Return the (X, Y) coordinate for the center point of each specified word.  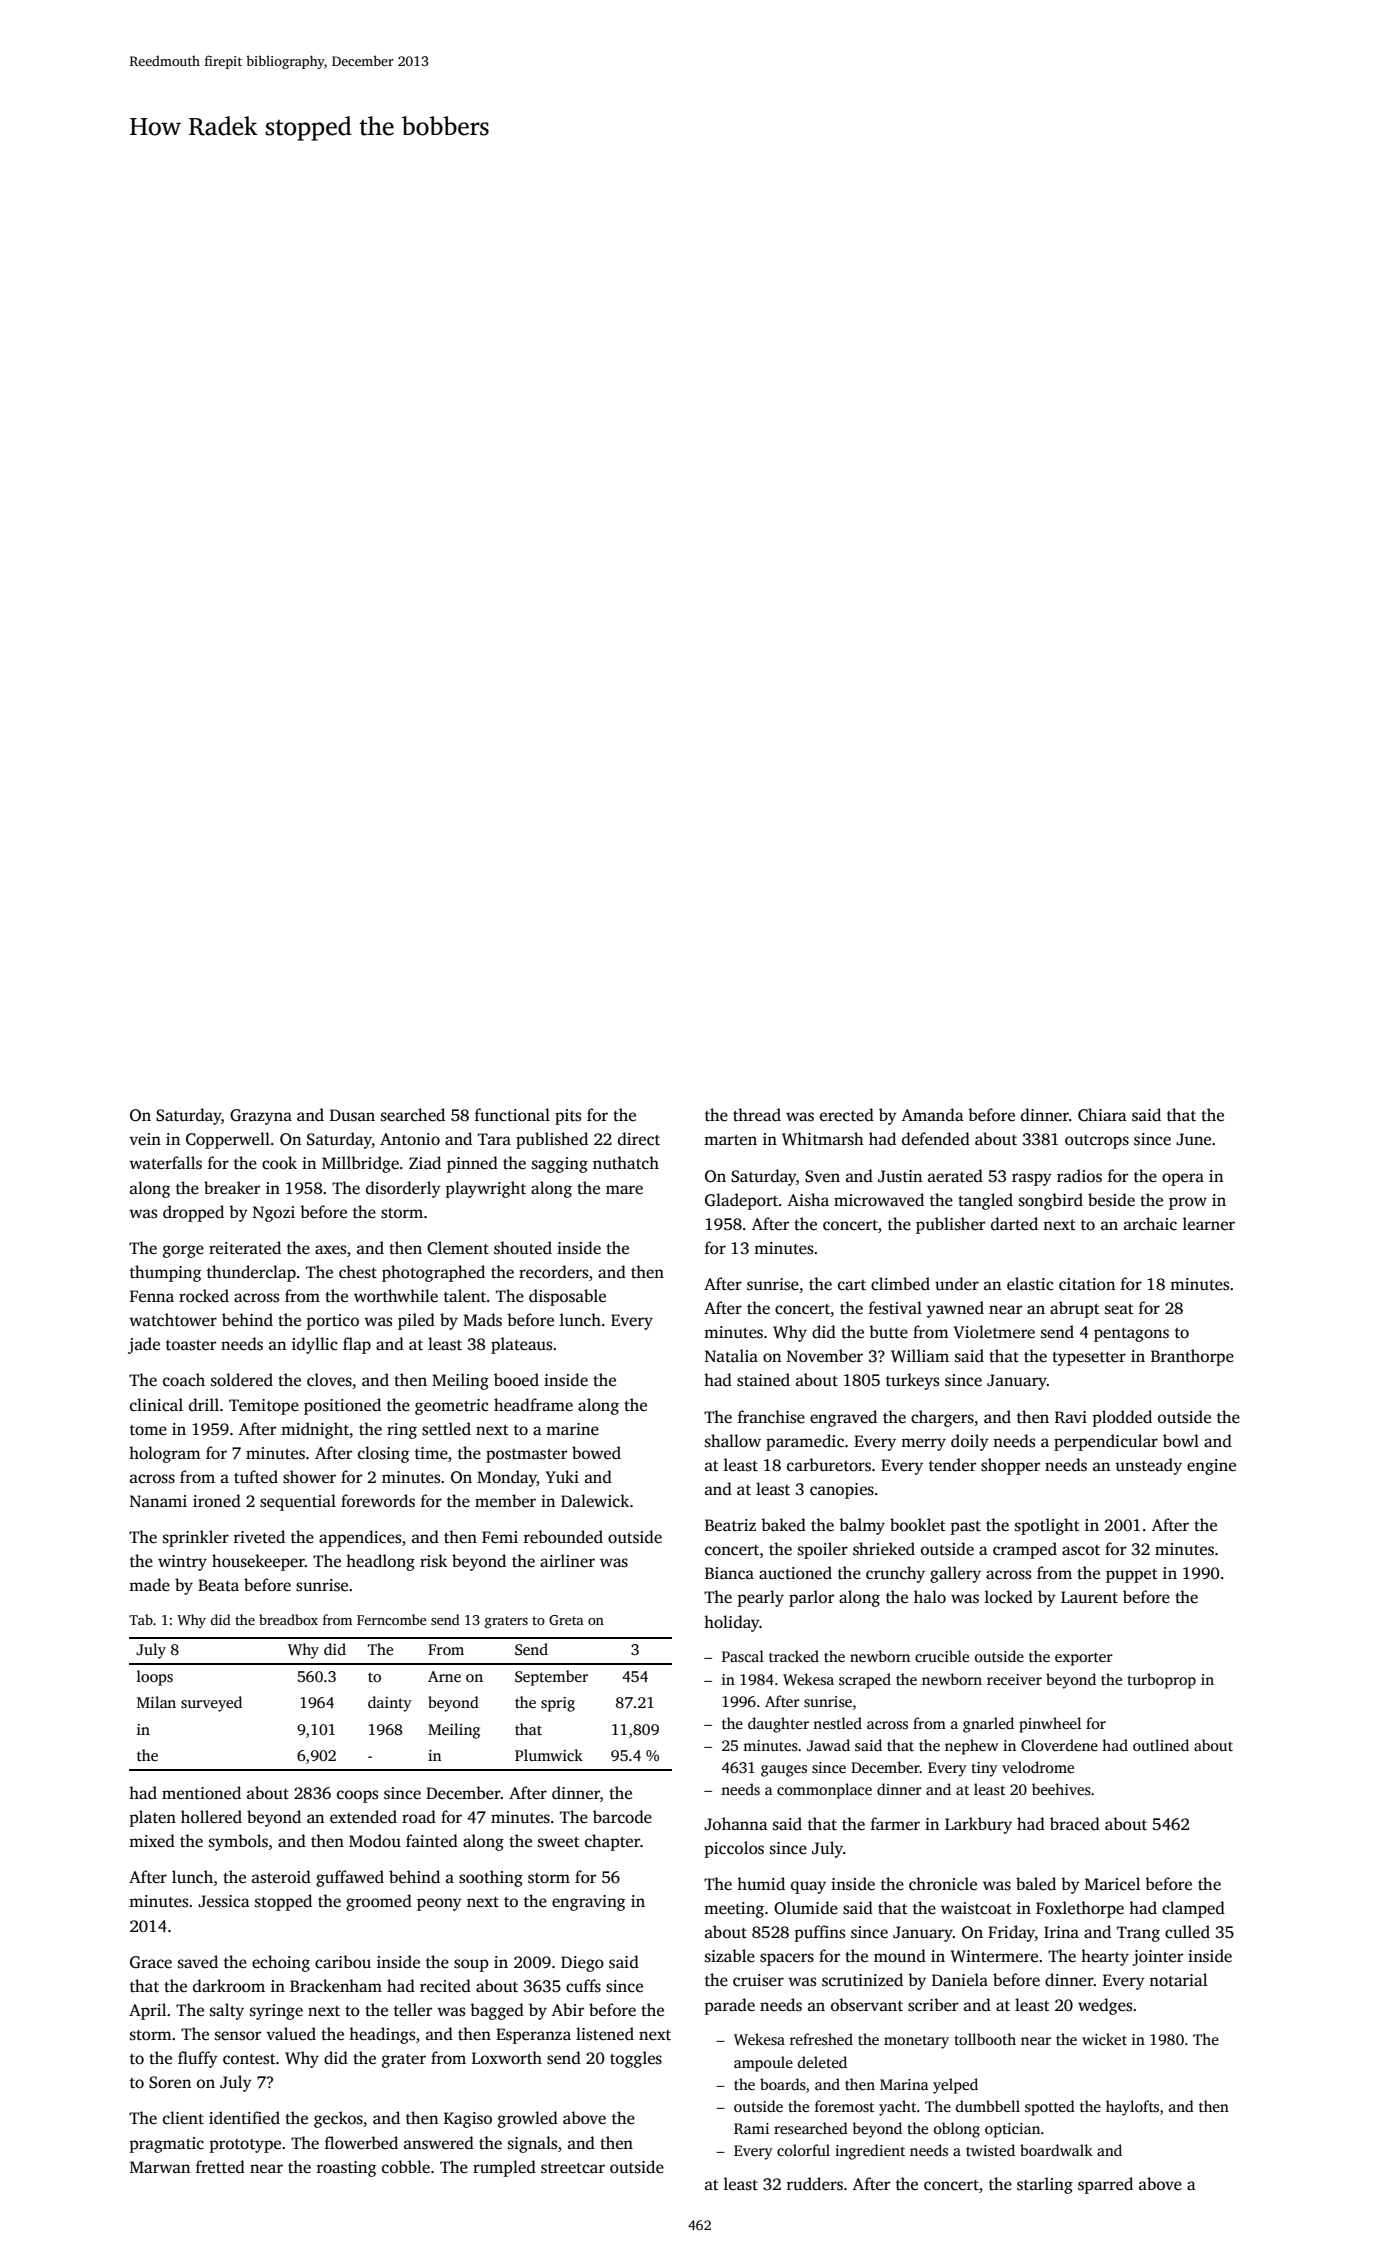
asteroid (281, 1877)
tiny (984, 1769)
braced (1075, 1824)
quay (808, 1887)
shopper (1010, 1466)
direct (639, 1139)
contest (249, 2059)
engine (1211, 1467)
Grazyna (261, 1117)
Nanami (158, 1501)
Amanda (932, 1114)
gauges (784, 1771)
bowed (596, 1453)
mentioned (201, 1793)
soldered (242, 1380)
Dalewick (595, 1501)
